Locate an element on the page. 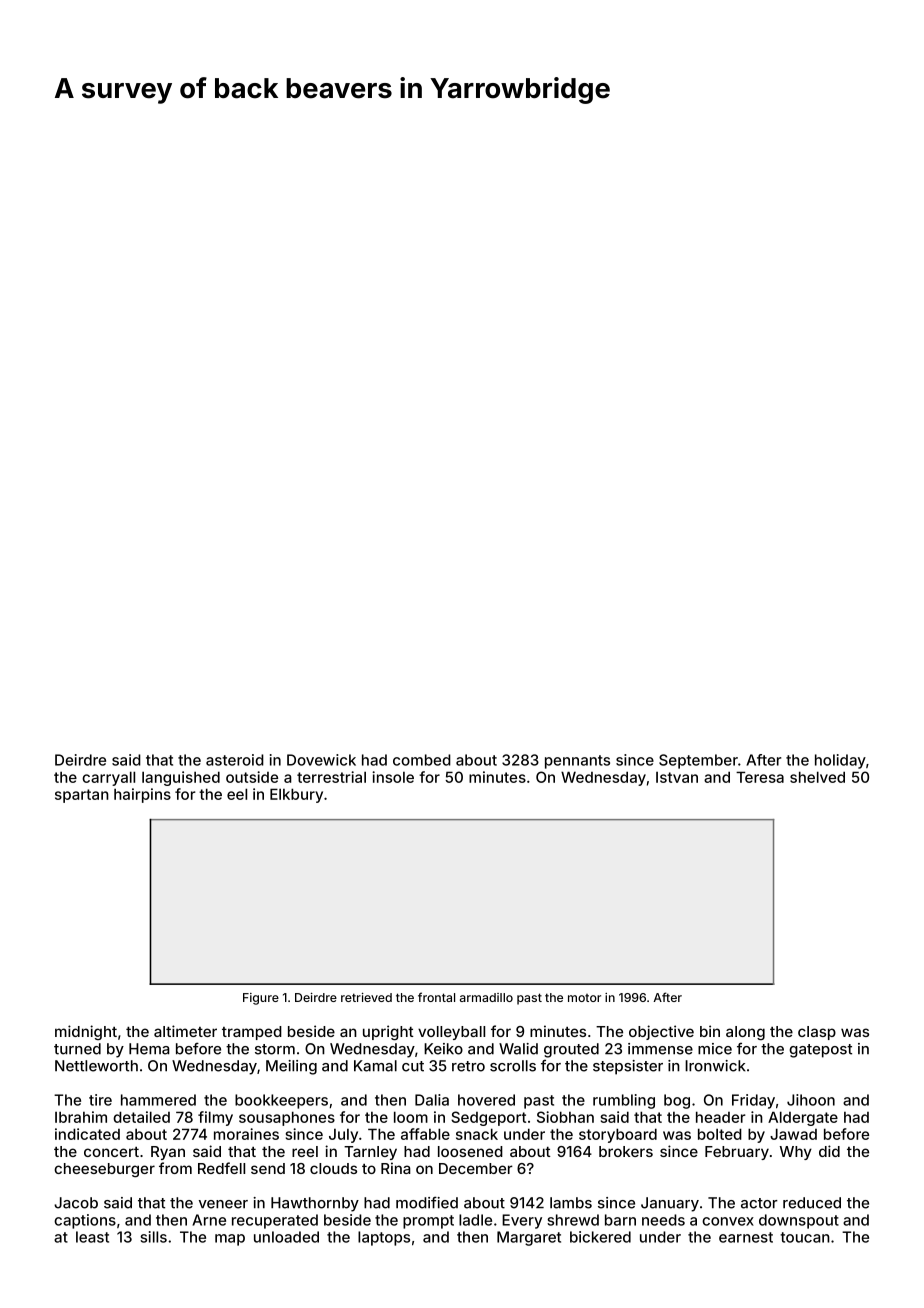 The height and width of the image is (1308, 924). motor is located at coordinates (584, 998).
